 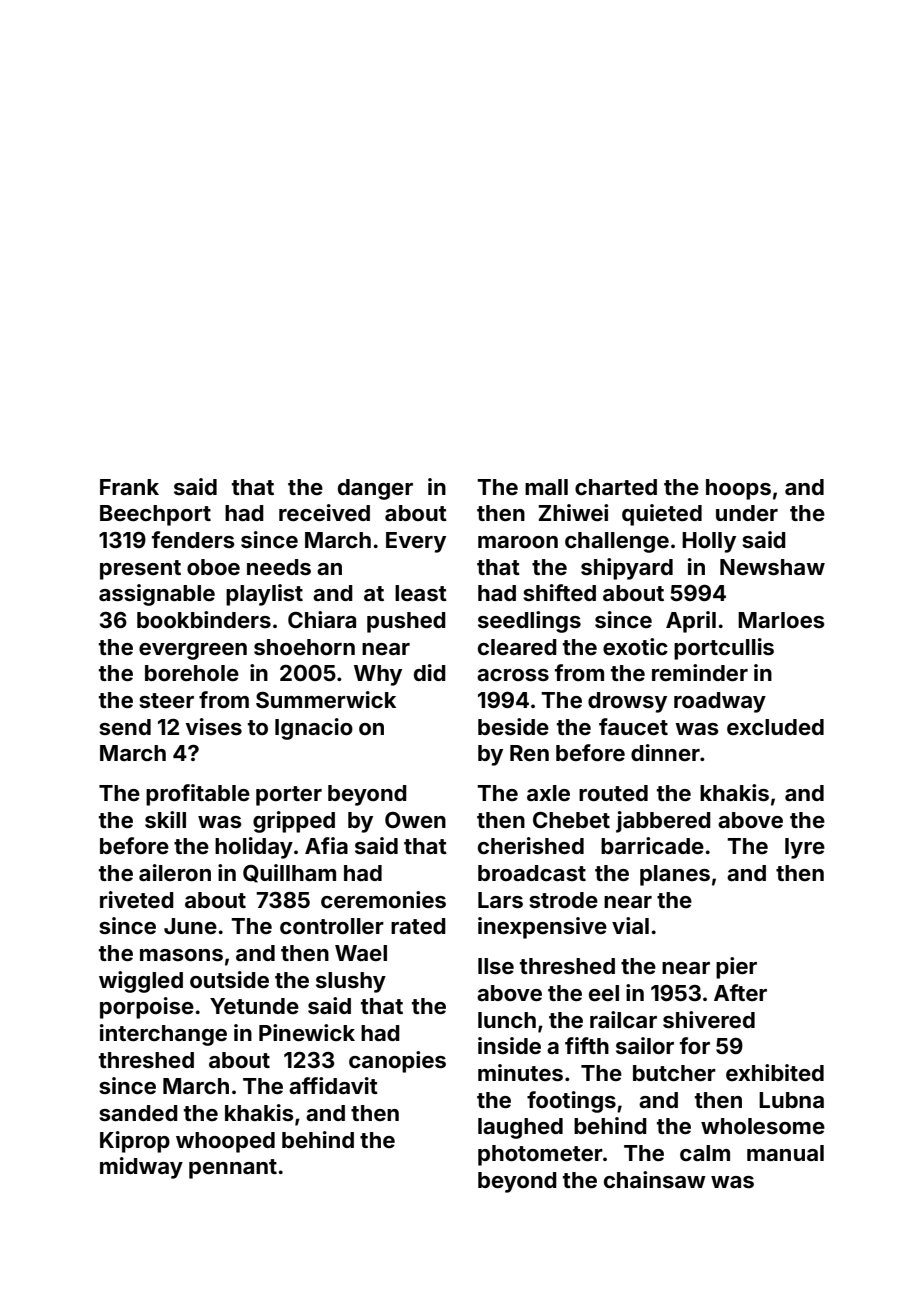 I want to click on Every, so click(x=416, y=542).
